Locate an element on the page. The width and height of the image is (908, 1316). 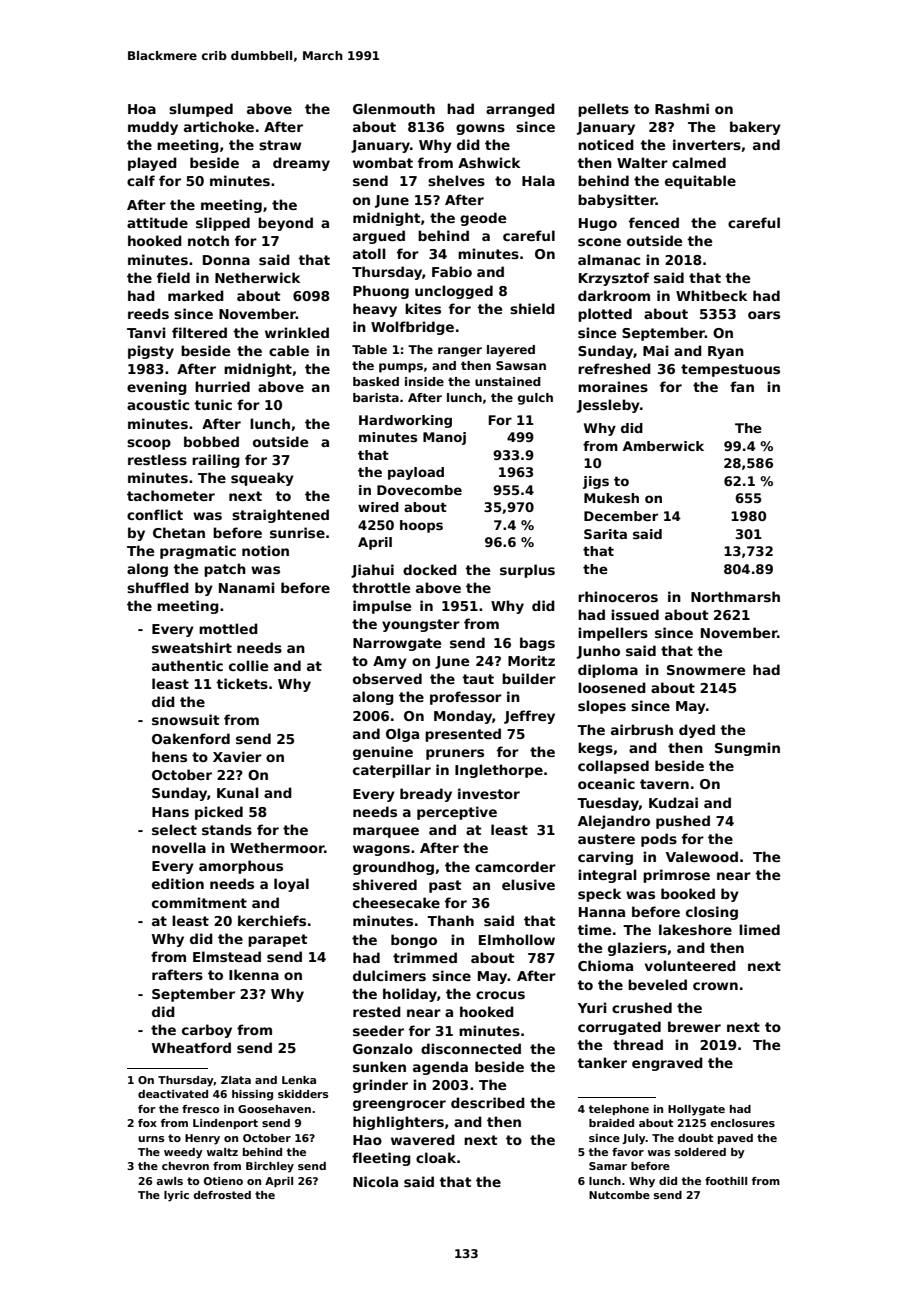
collie is located at coordinates (248, 665).
